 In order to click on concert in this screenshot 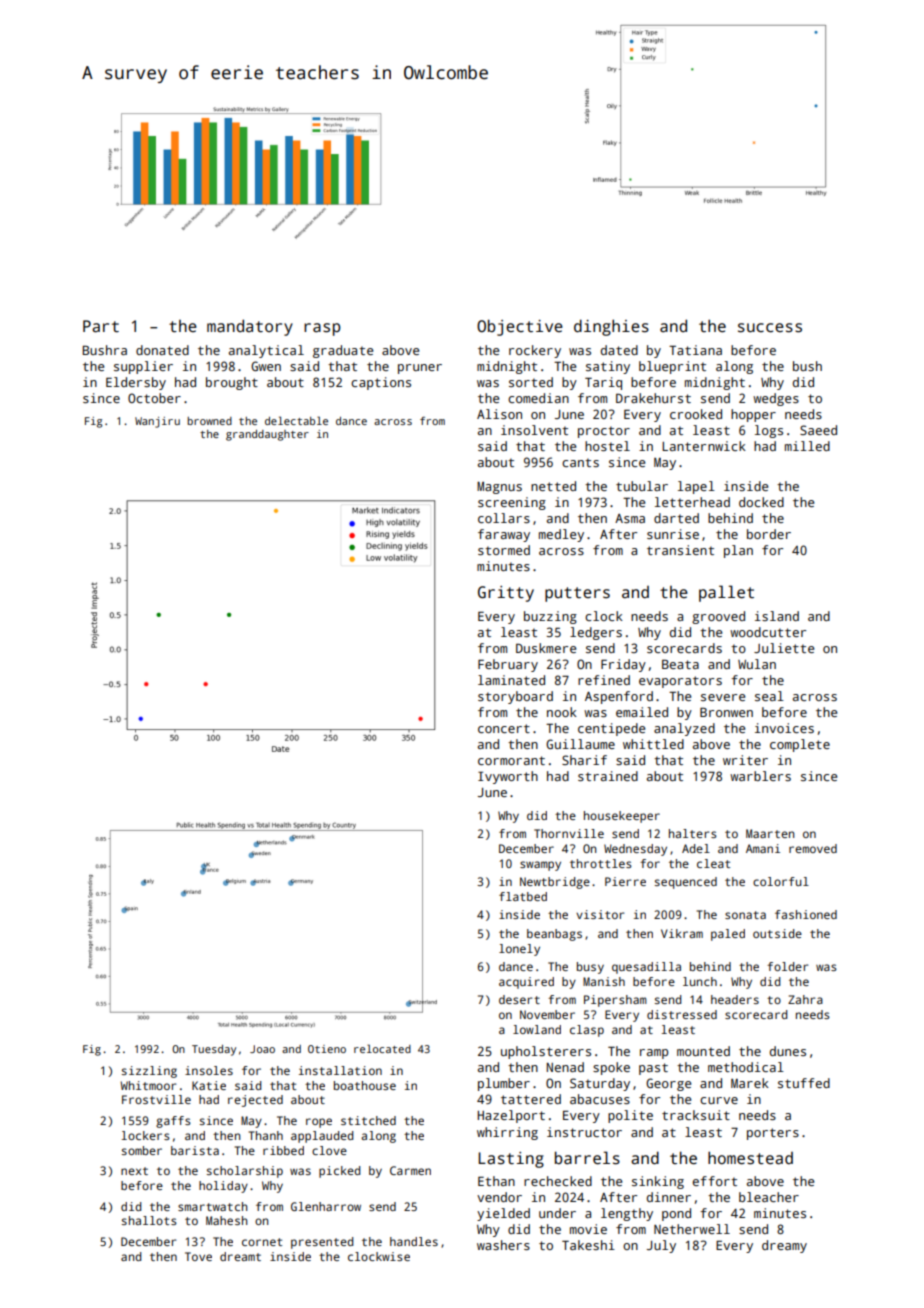, I will do `click(504, 728)`.
